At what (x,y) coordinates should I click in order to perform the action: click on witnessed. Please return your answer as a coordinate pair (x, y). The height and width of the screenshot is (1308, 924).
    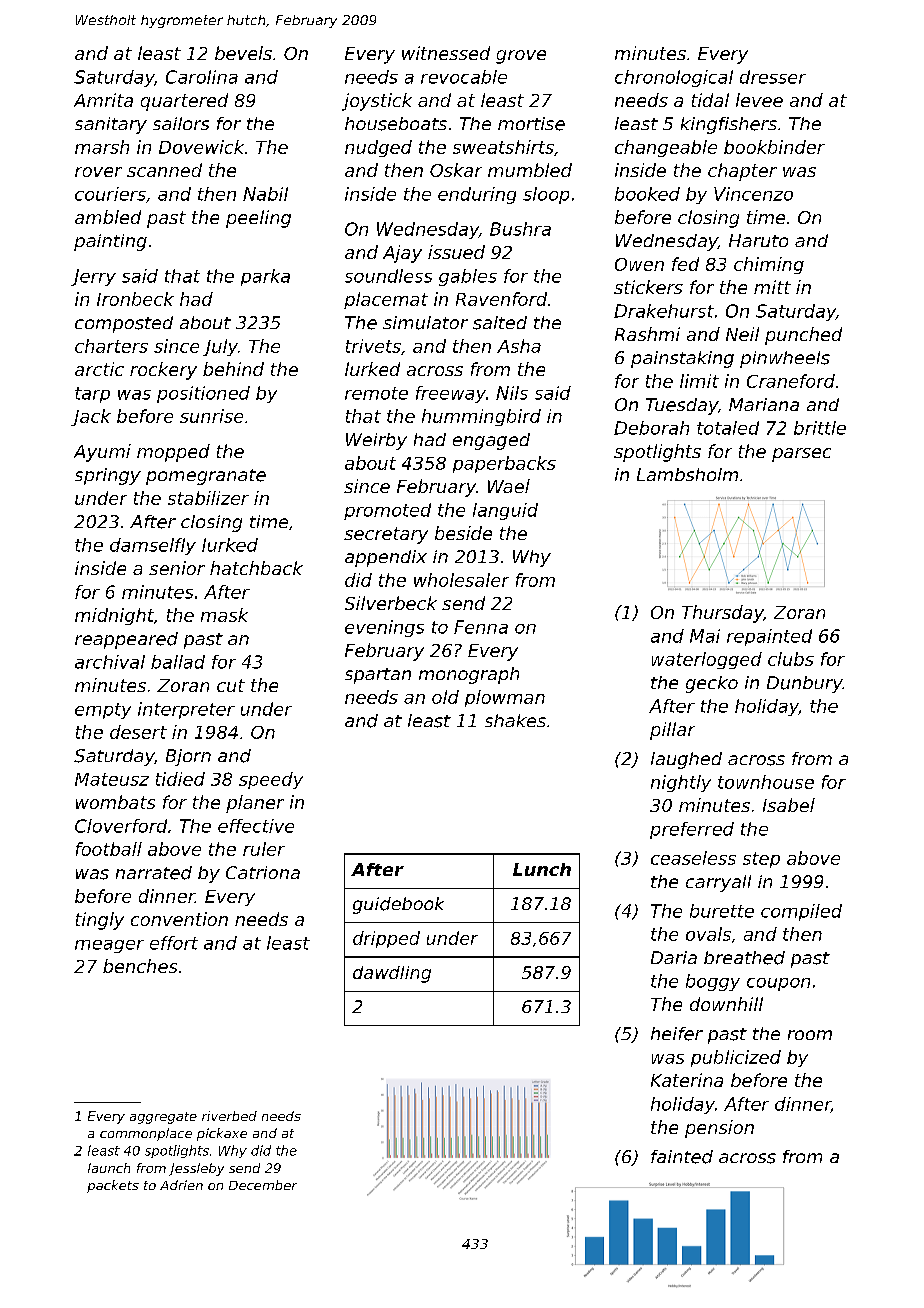
    Looking at the image, I should click on (446, 53).
